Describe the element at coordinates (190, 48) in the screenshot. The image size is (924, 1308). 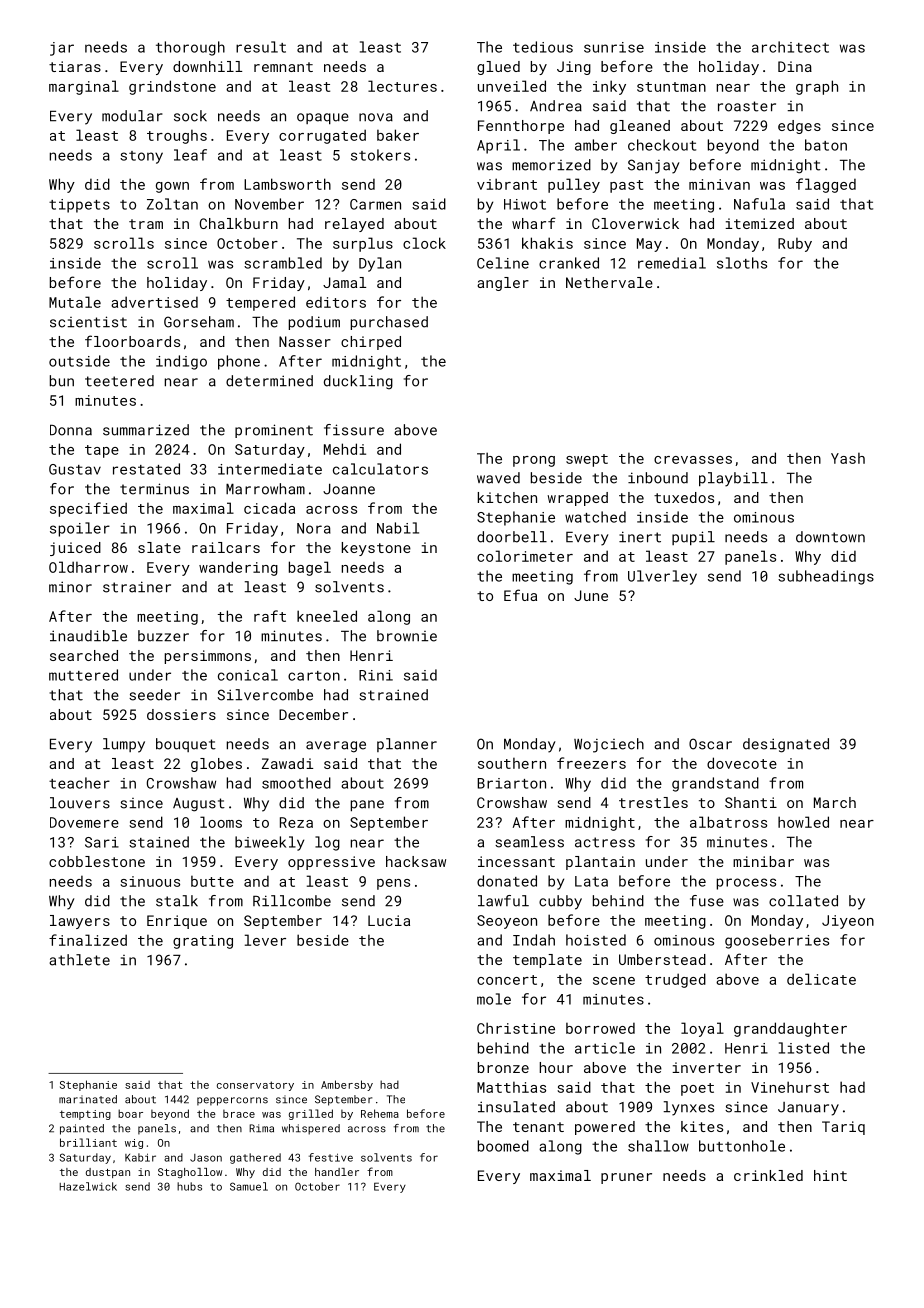
I see `thorough` at that location.
